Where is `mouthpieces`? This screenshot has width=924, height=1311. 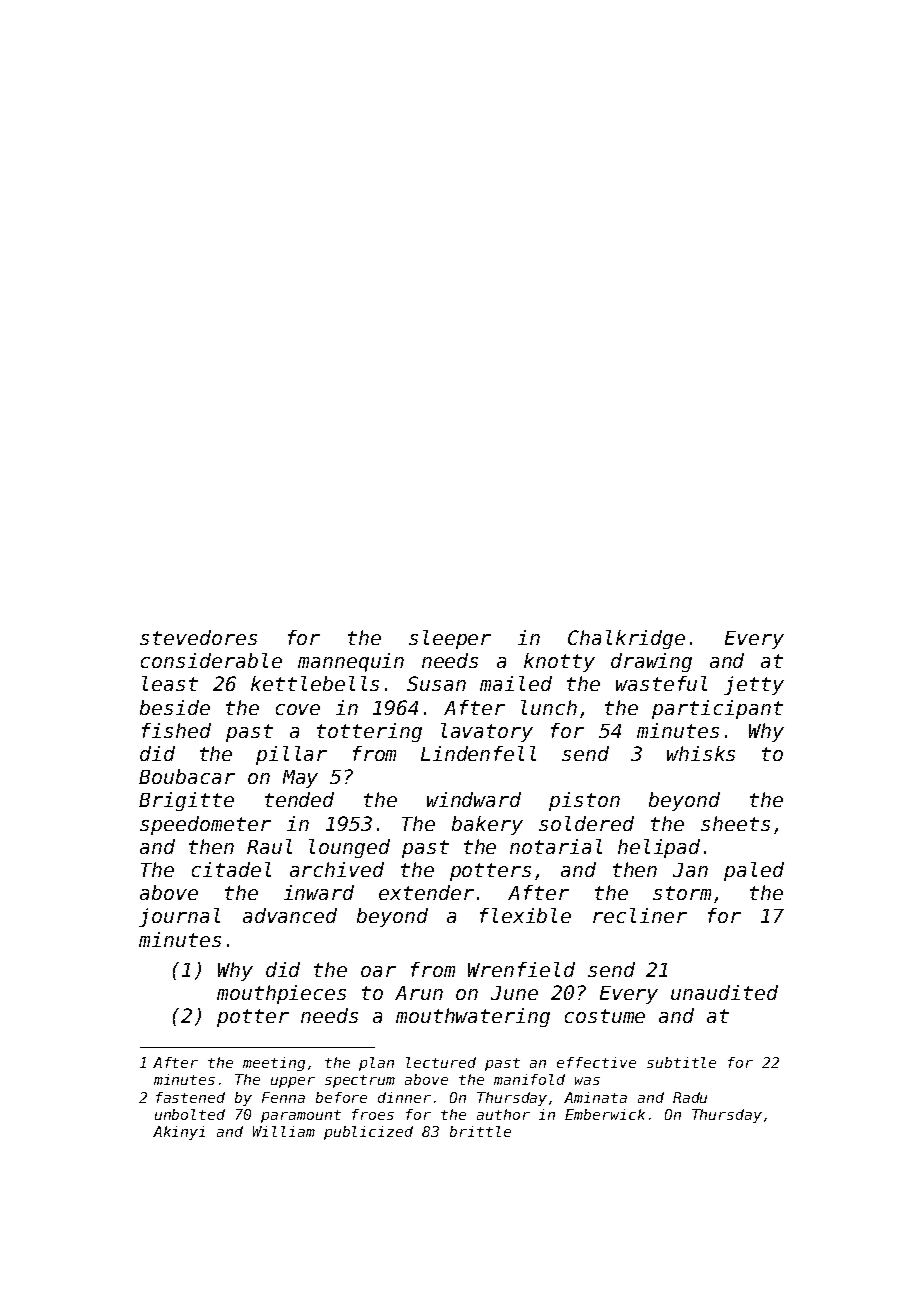 mouthpieces is located at coordinates (281, 994).
